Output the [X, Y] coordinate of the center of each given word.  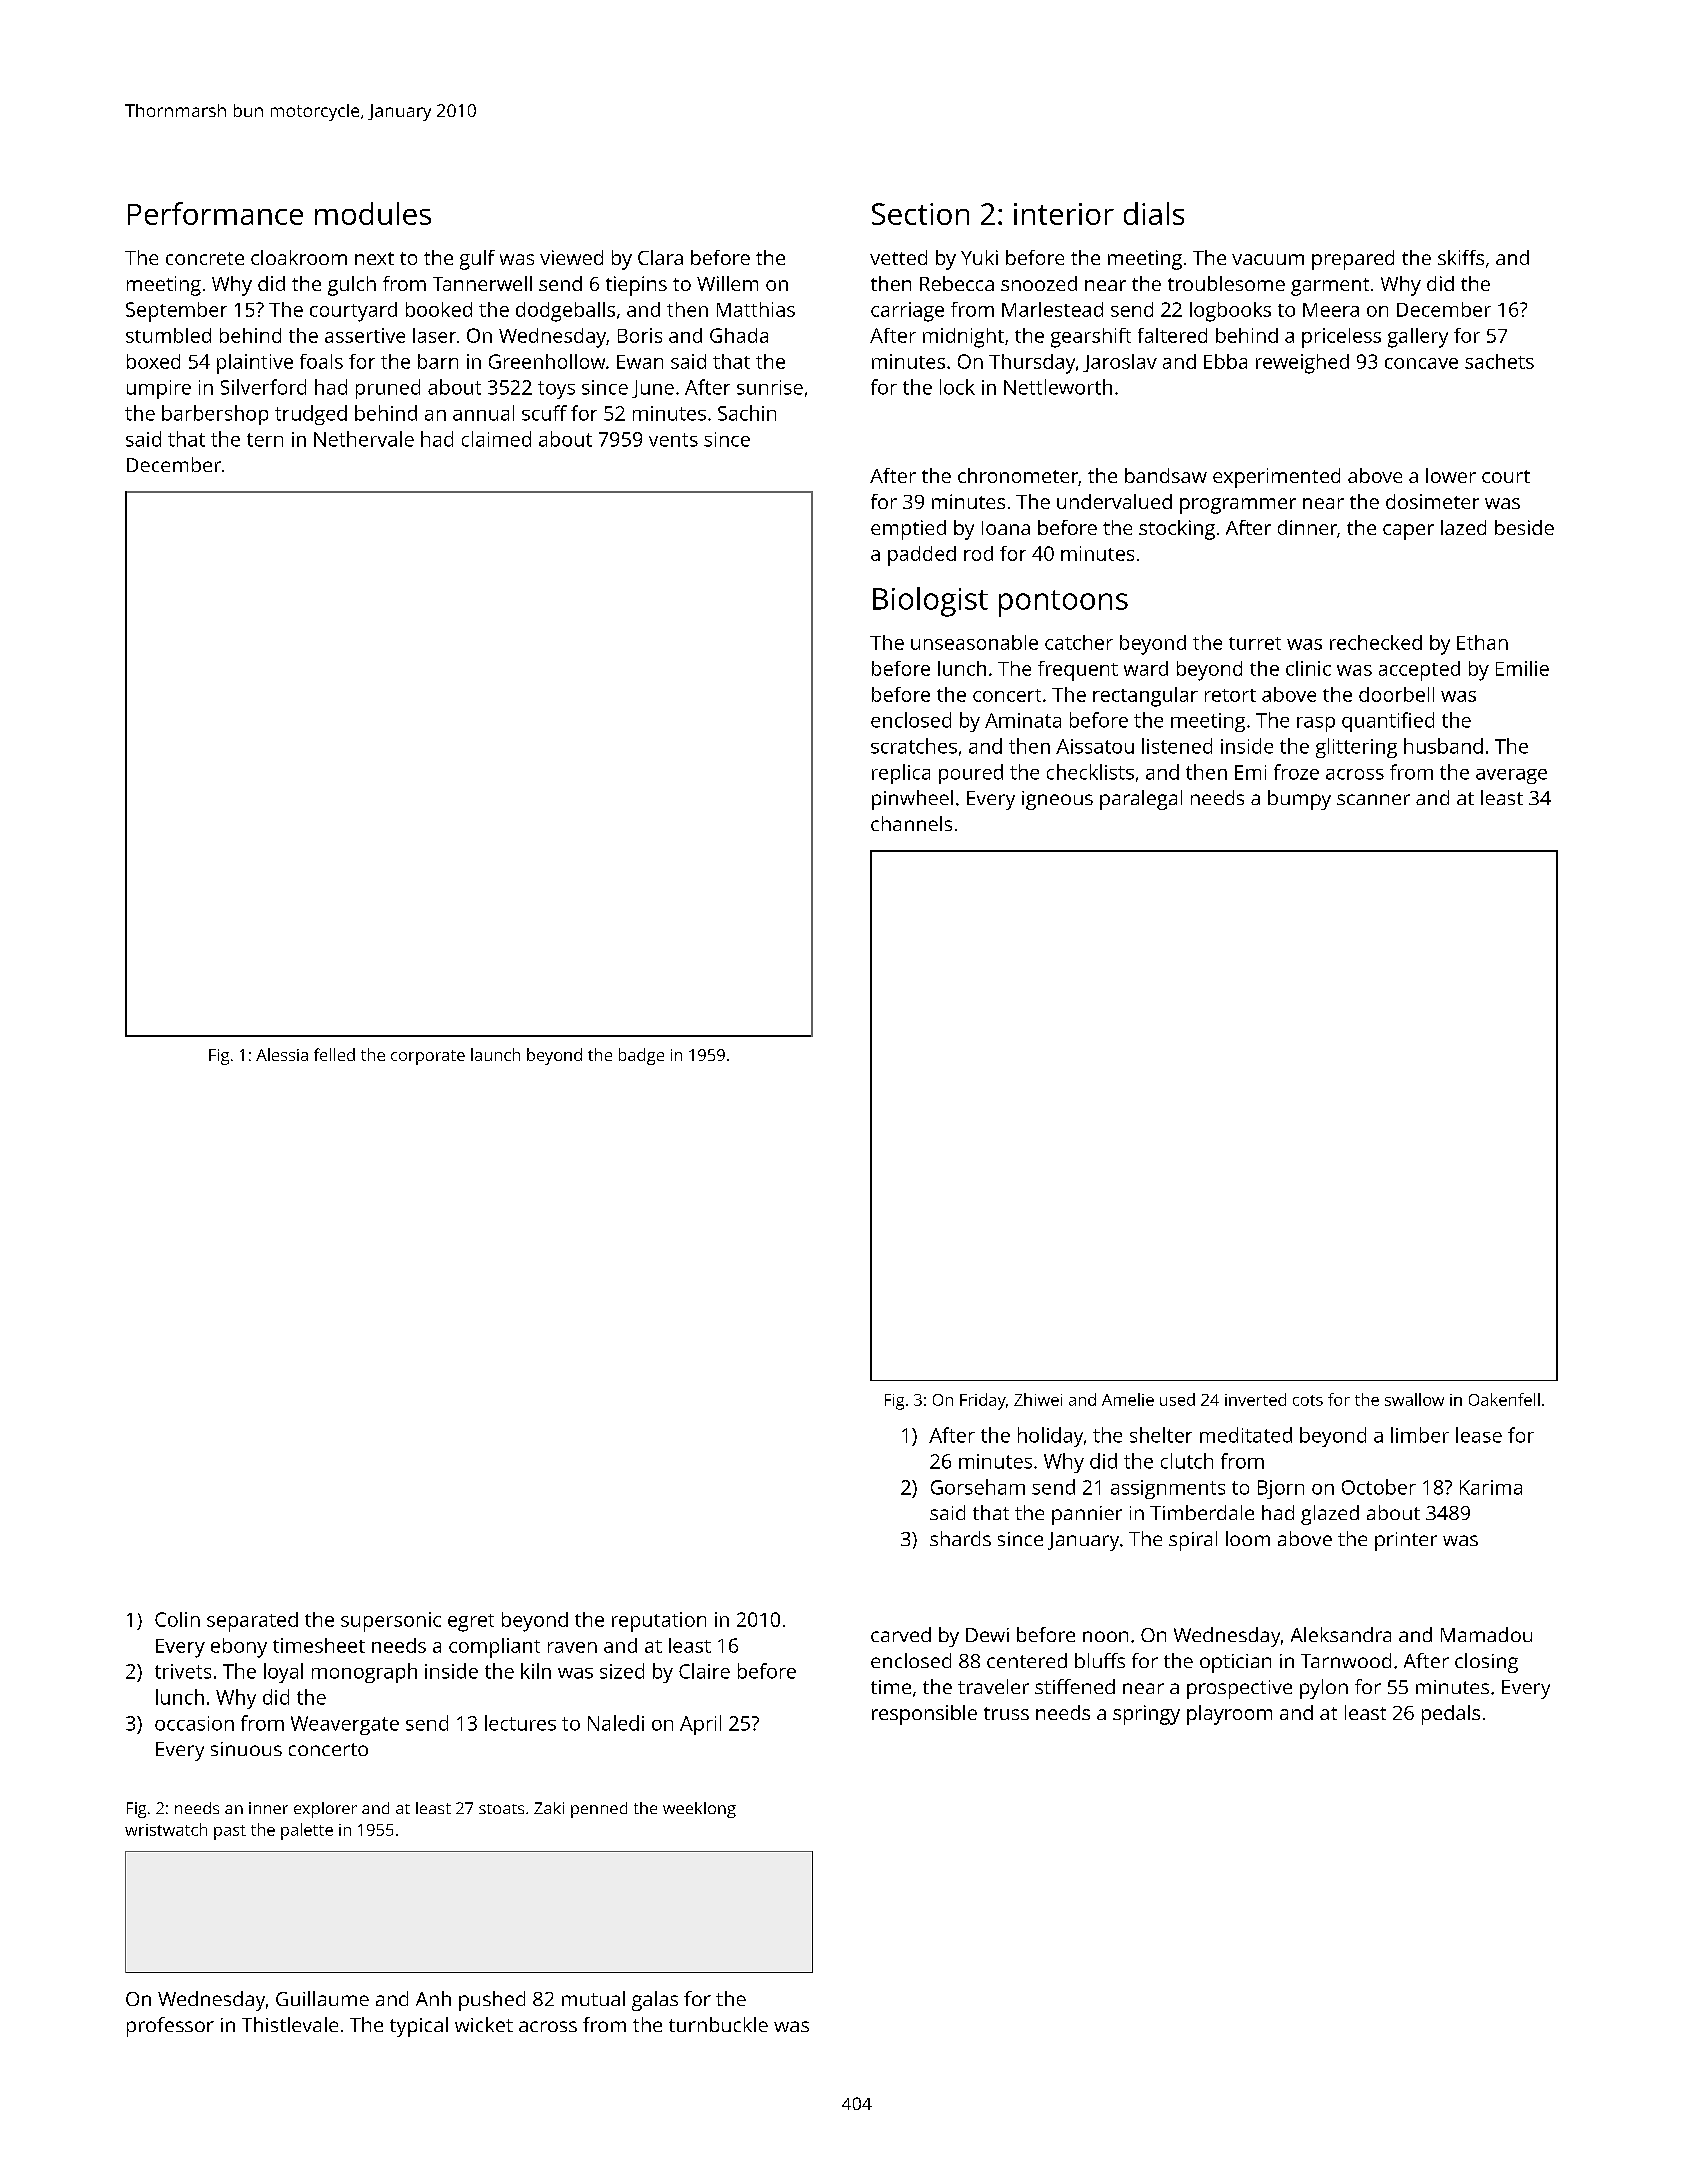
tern [265, 440]
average [1511, 776]
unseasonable [974, 642]
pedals [1451, 1715]
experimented [1276, 478]
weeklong [699, 1810]
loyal [283, 1673]
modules [373, 213]
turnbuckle [718, 2024]
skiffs [1461, 257]
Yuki [979, 257]
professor [170, 2027]
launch [495, 1054]
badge [641, 1056]
